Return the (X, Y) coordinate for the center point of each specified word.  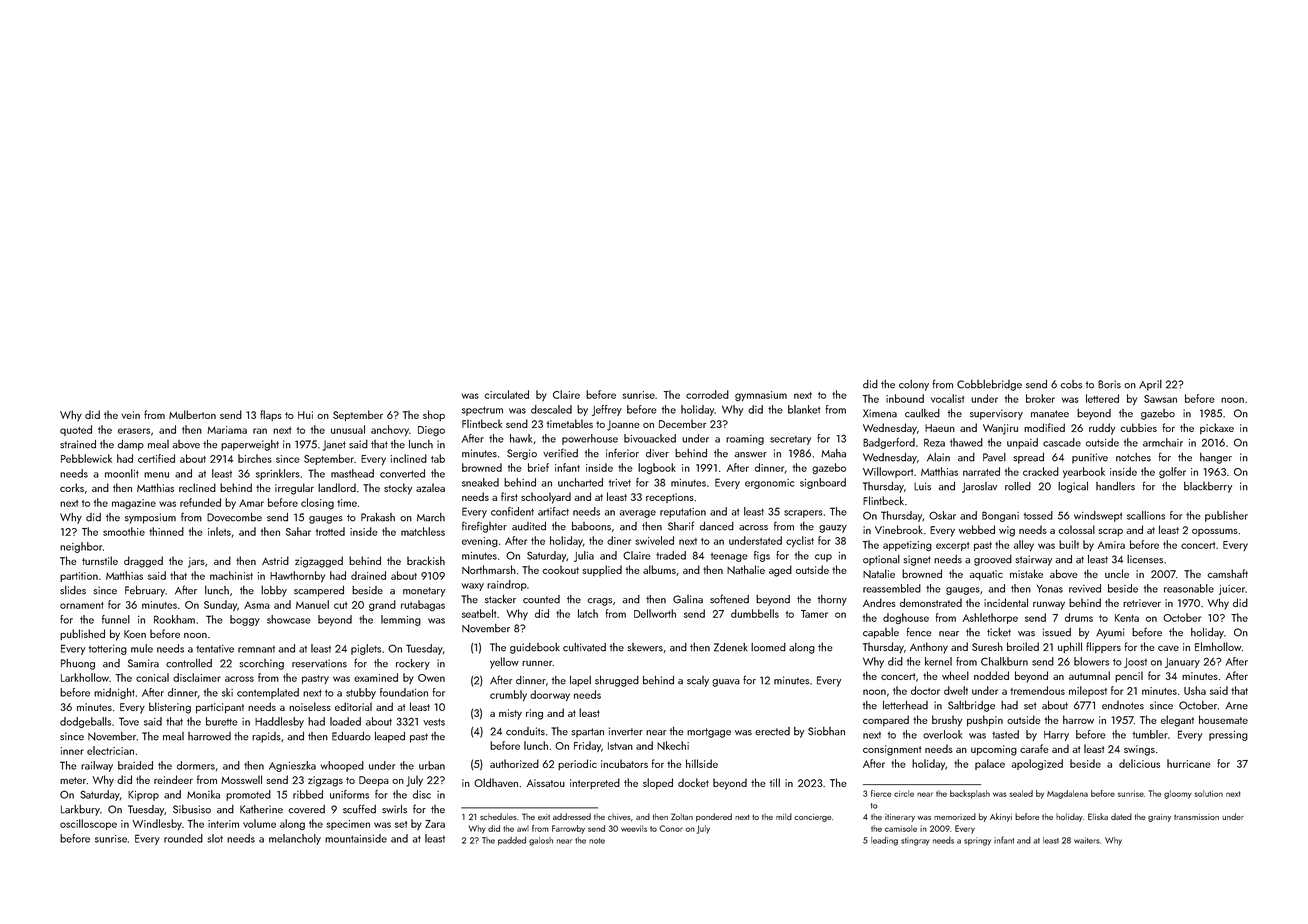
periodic (577, 764)
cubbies (1138, 427)
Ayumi (1110, 633)
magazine (134, 504)
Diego (431, 431)
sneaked (480, 482)
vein (130, 415)
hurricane (1189, 763)
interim (223, 824)
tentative (215, 649)
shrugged (617, 681)
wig (1007, 531)
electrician (110, 750)
